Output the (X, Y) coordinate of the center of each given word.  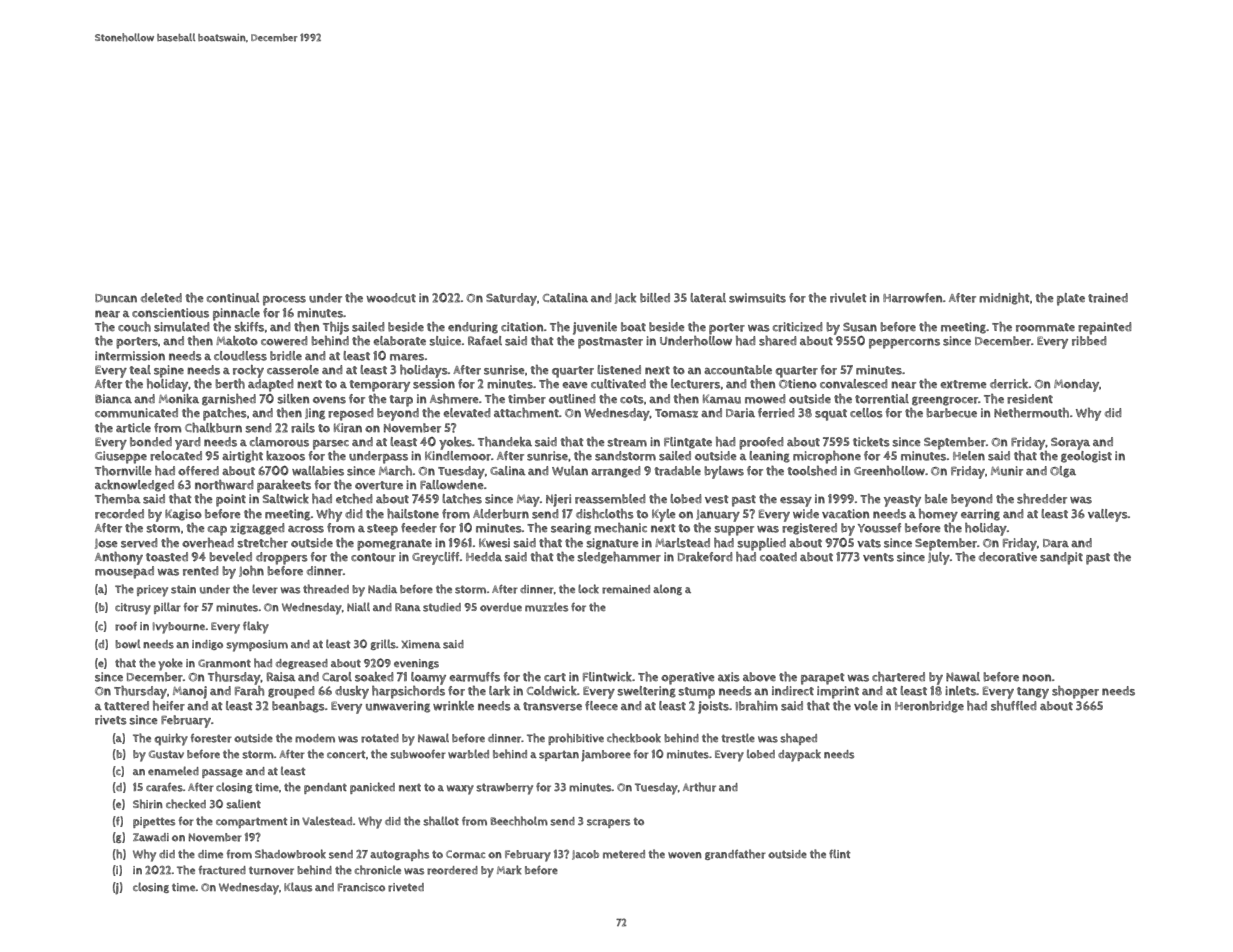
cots (632, 399)
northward (224, 485)
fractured (222, 870)
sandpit (1061, 558)
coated (778, 557)
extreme (963, 384)
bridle (286, 356)
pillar (167, 608)
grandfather (735, 854)
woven (685, 855)
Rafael (485, 340)
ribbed (1089, 341)
